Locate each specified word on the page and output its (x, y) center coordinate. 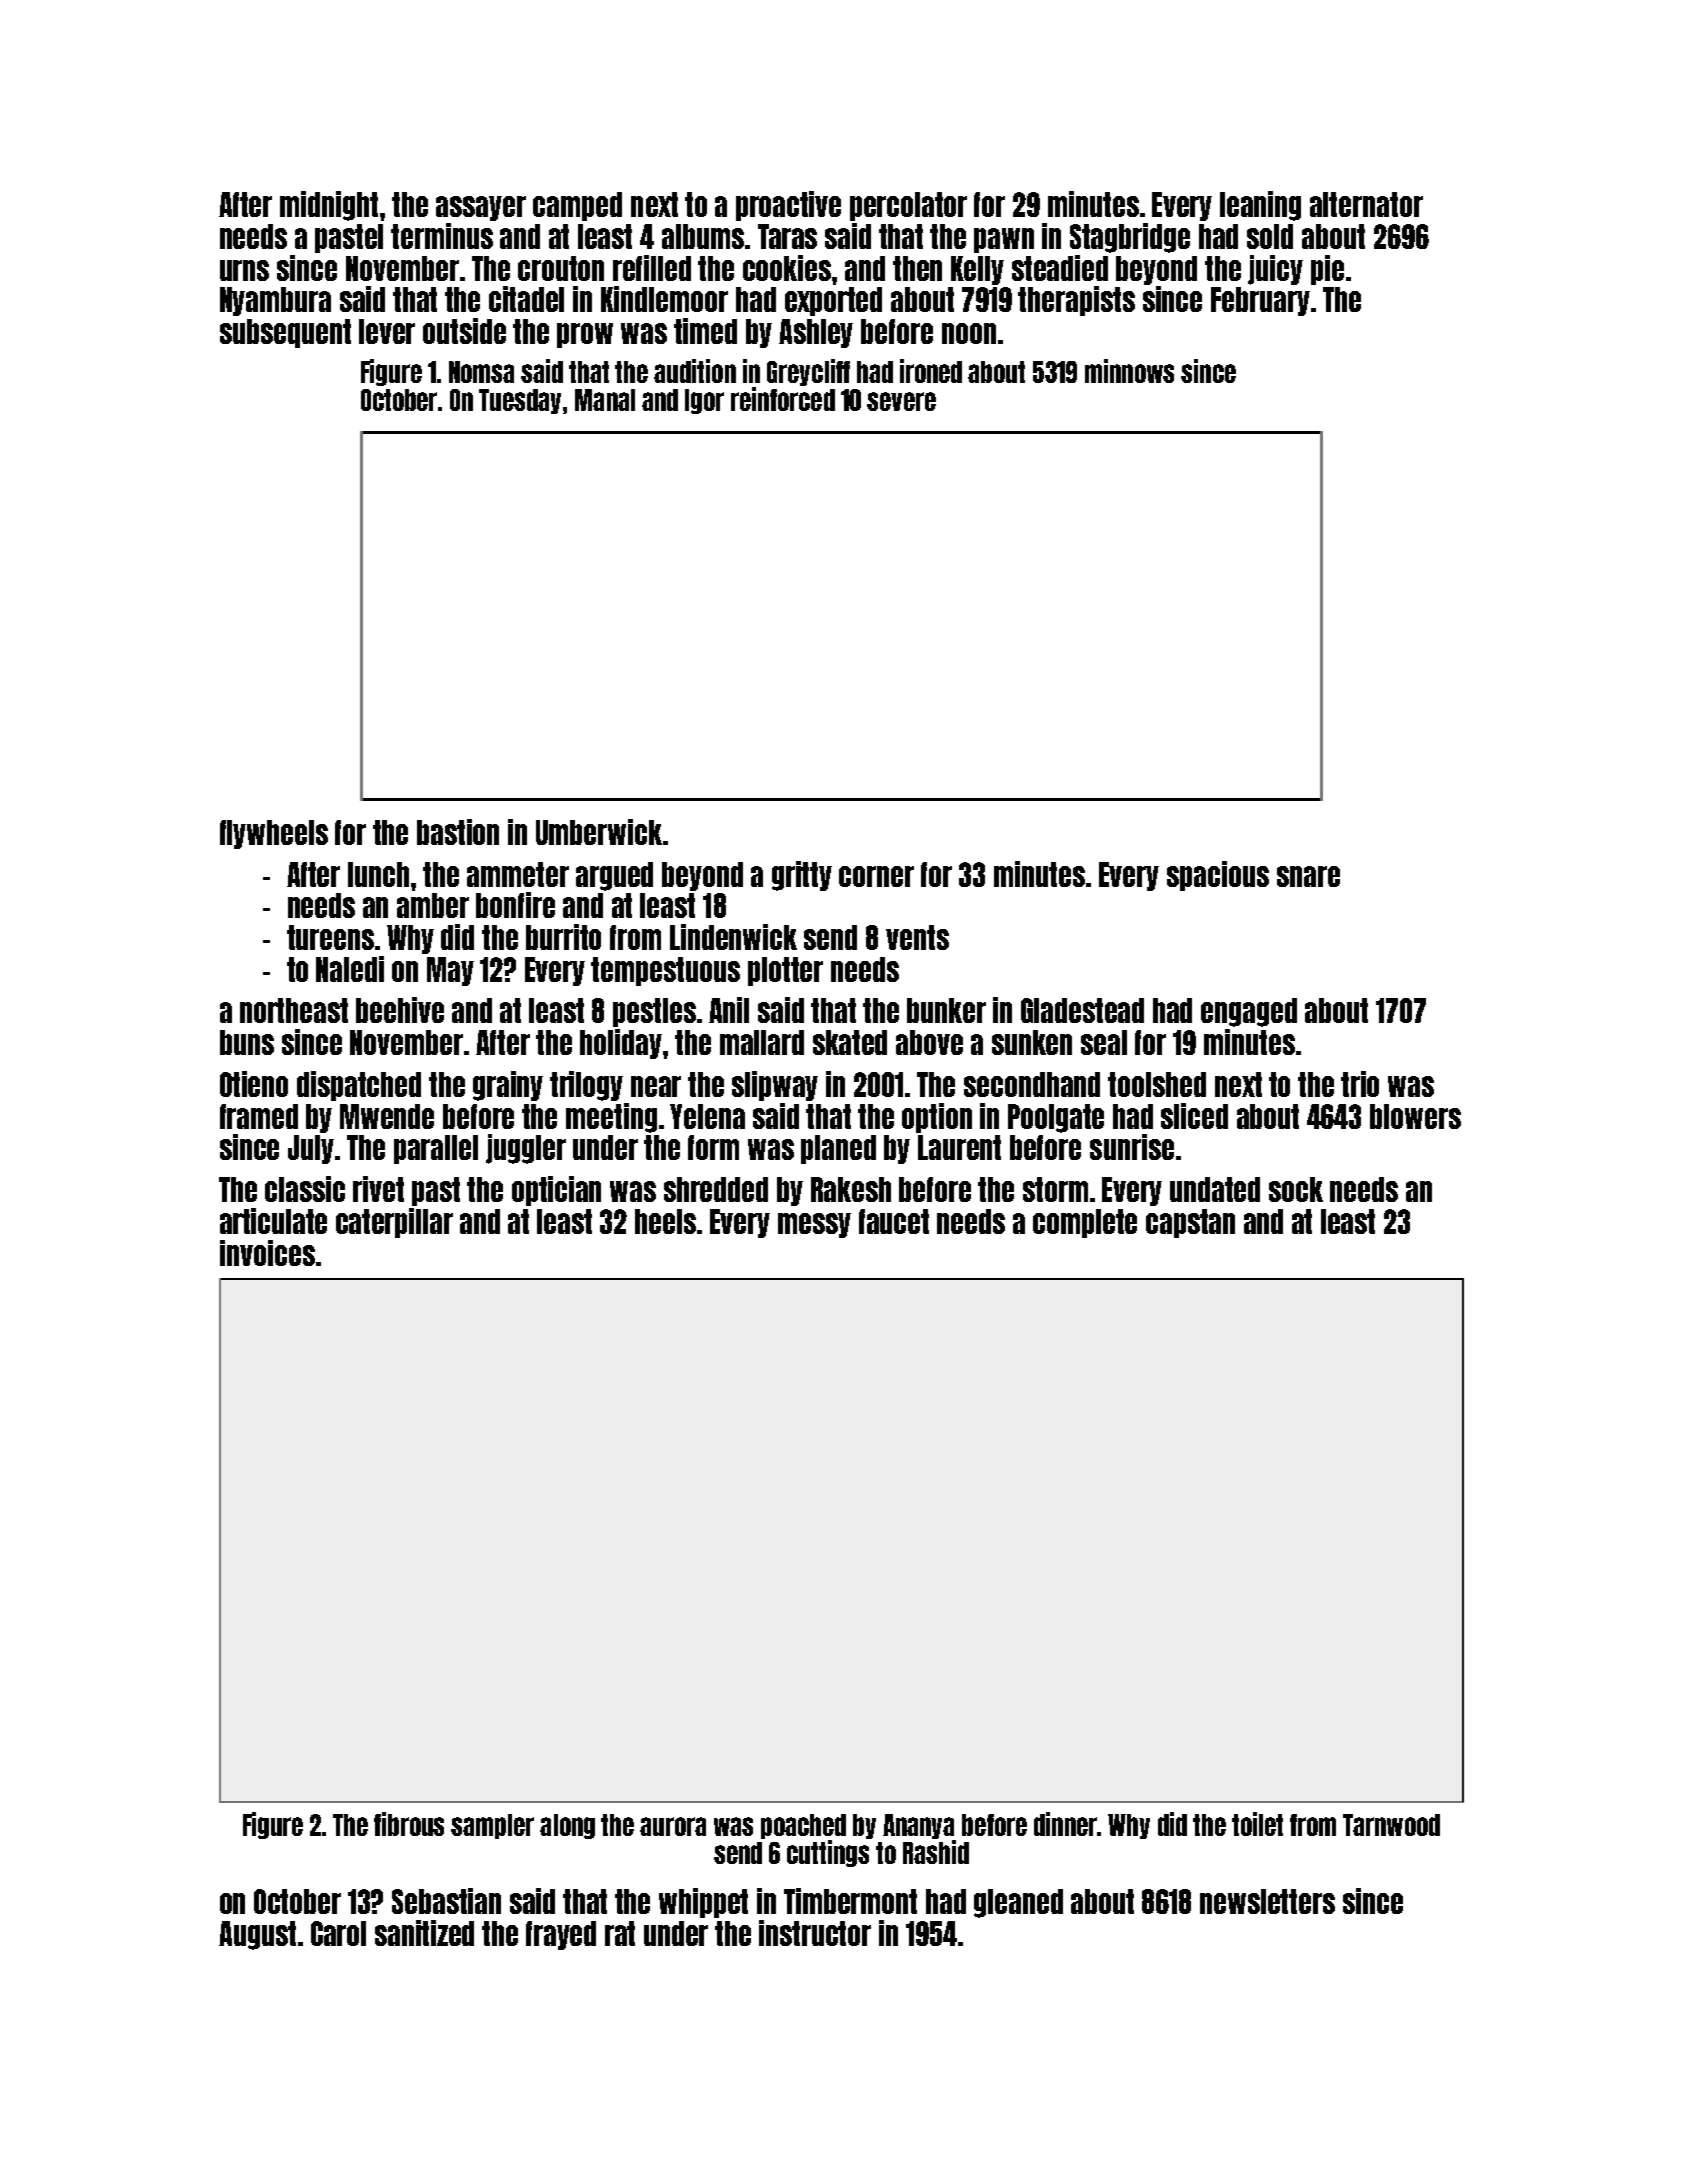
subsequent (285, 333)
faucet (894, 1221)
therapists (1076, 301)
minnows (1129, 371)
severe (901, 401)
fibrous (409, 1824)
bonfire (515, 905)
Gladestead (1082, 1010)
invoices (267, 1253)
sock (1296, 1189)
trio (1360, 1084)
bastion (458, 832)
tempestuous (665, 971)
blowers (1415, 1116)
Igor (704, 401)
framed (259, 1116)
